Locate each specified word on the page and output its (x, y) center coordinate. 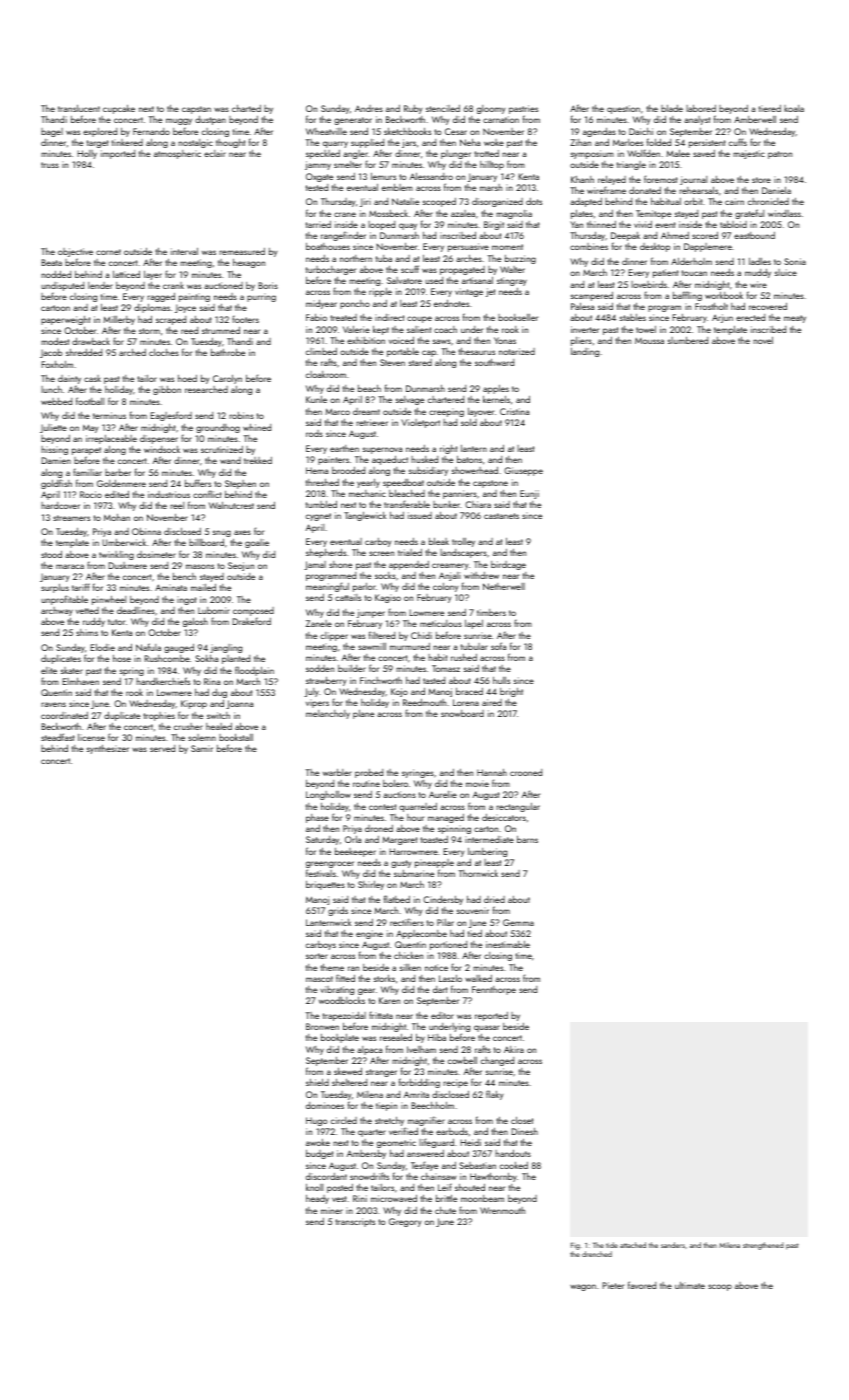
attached (633, 1245)
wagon (583, 1287)
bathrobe (228, 352)
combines (589, 246)
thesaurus (476, 351)
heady (317, 1199)
